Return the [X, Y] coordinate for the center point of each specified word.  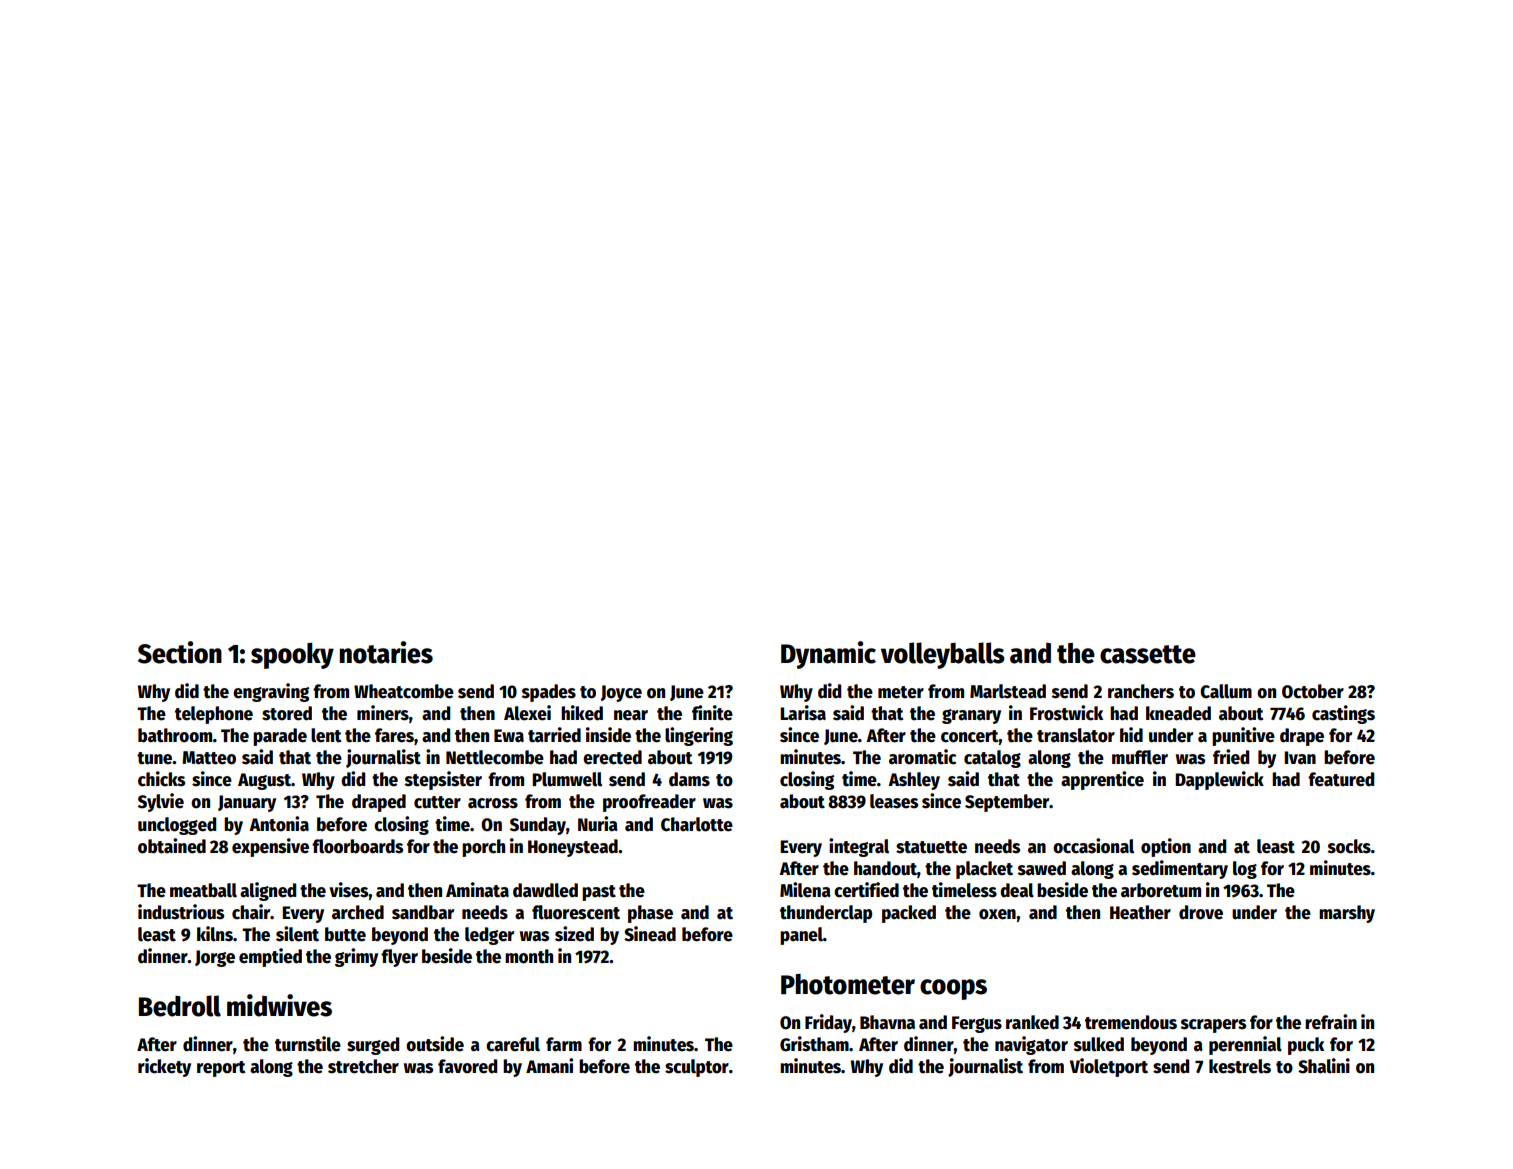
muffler [1140, 757]
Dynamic [828, 655]
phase [650, 914]
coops [953, 989]
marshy [1347, 914]
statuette [931, 847]
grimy [356, 957]
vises [349, 890]
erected [612, 757]
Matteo [209, 758]
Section [180, 652]
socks [1349, 846]
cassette [1148, 654]
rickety [164, 1067]
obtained [172, 846]
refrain [1331, 1022]
